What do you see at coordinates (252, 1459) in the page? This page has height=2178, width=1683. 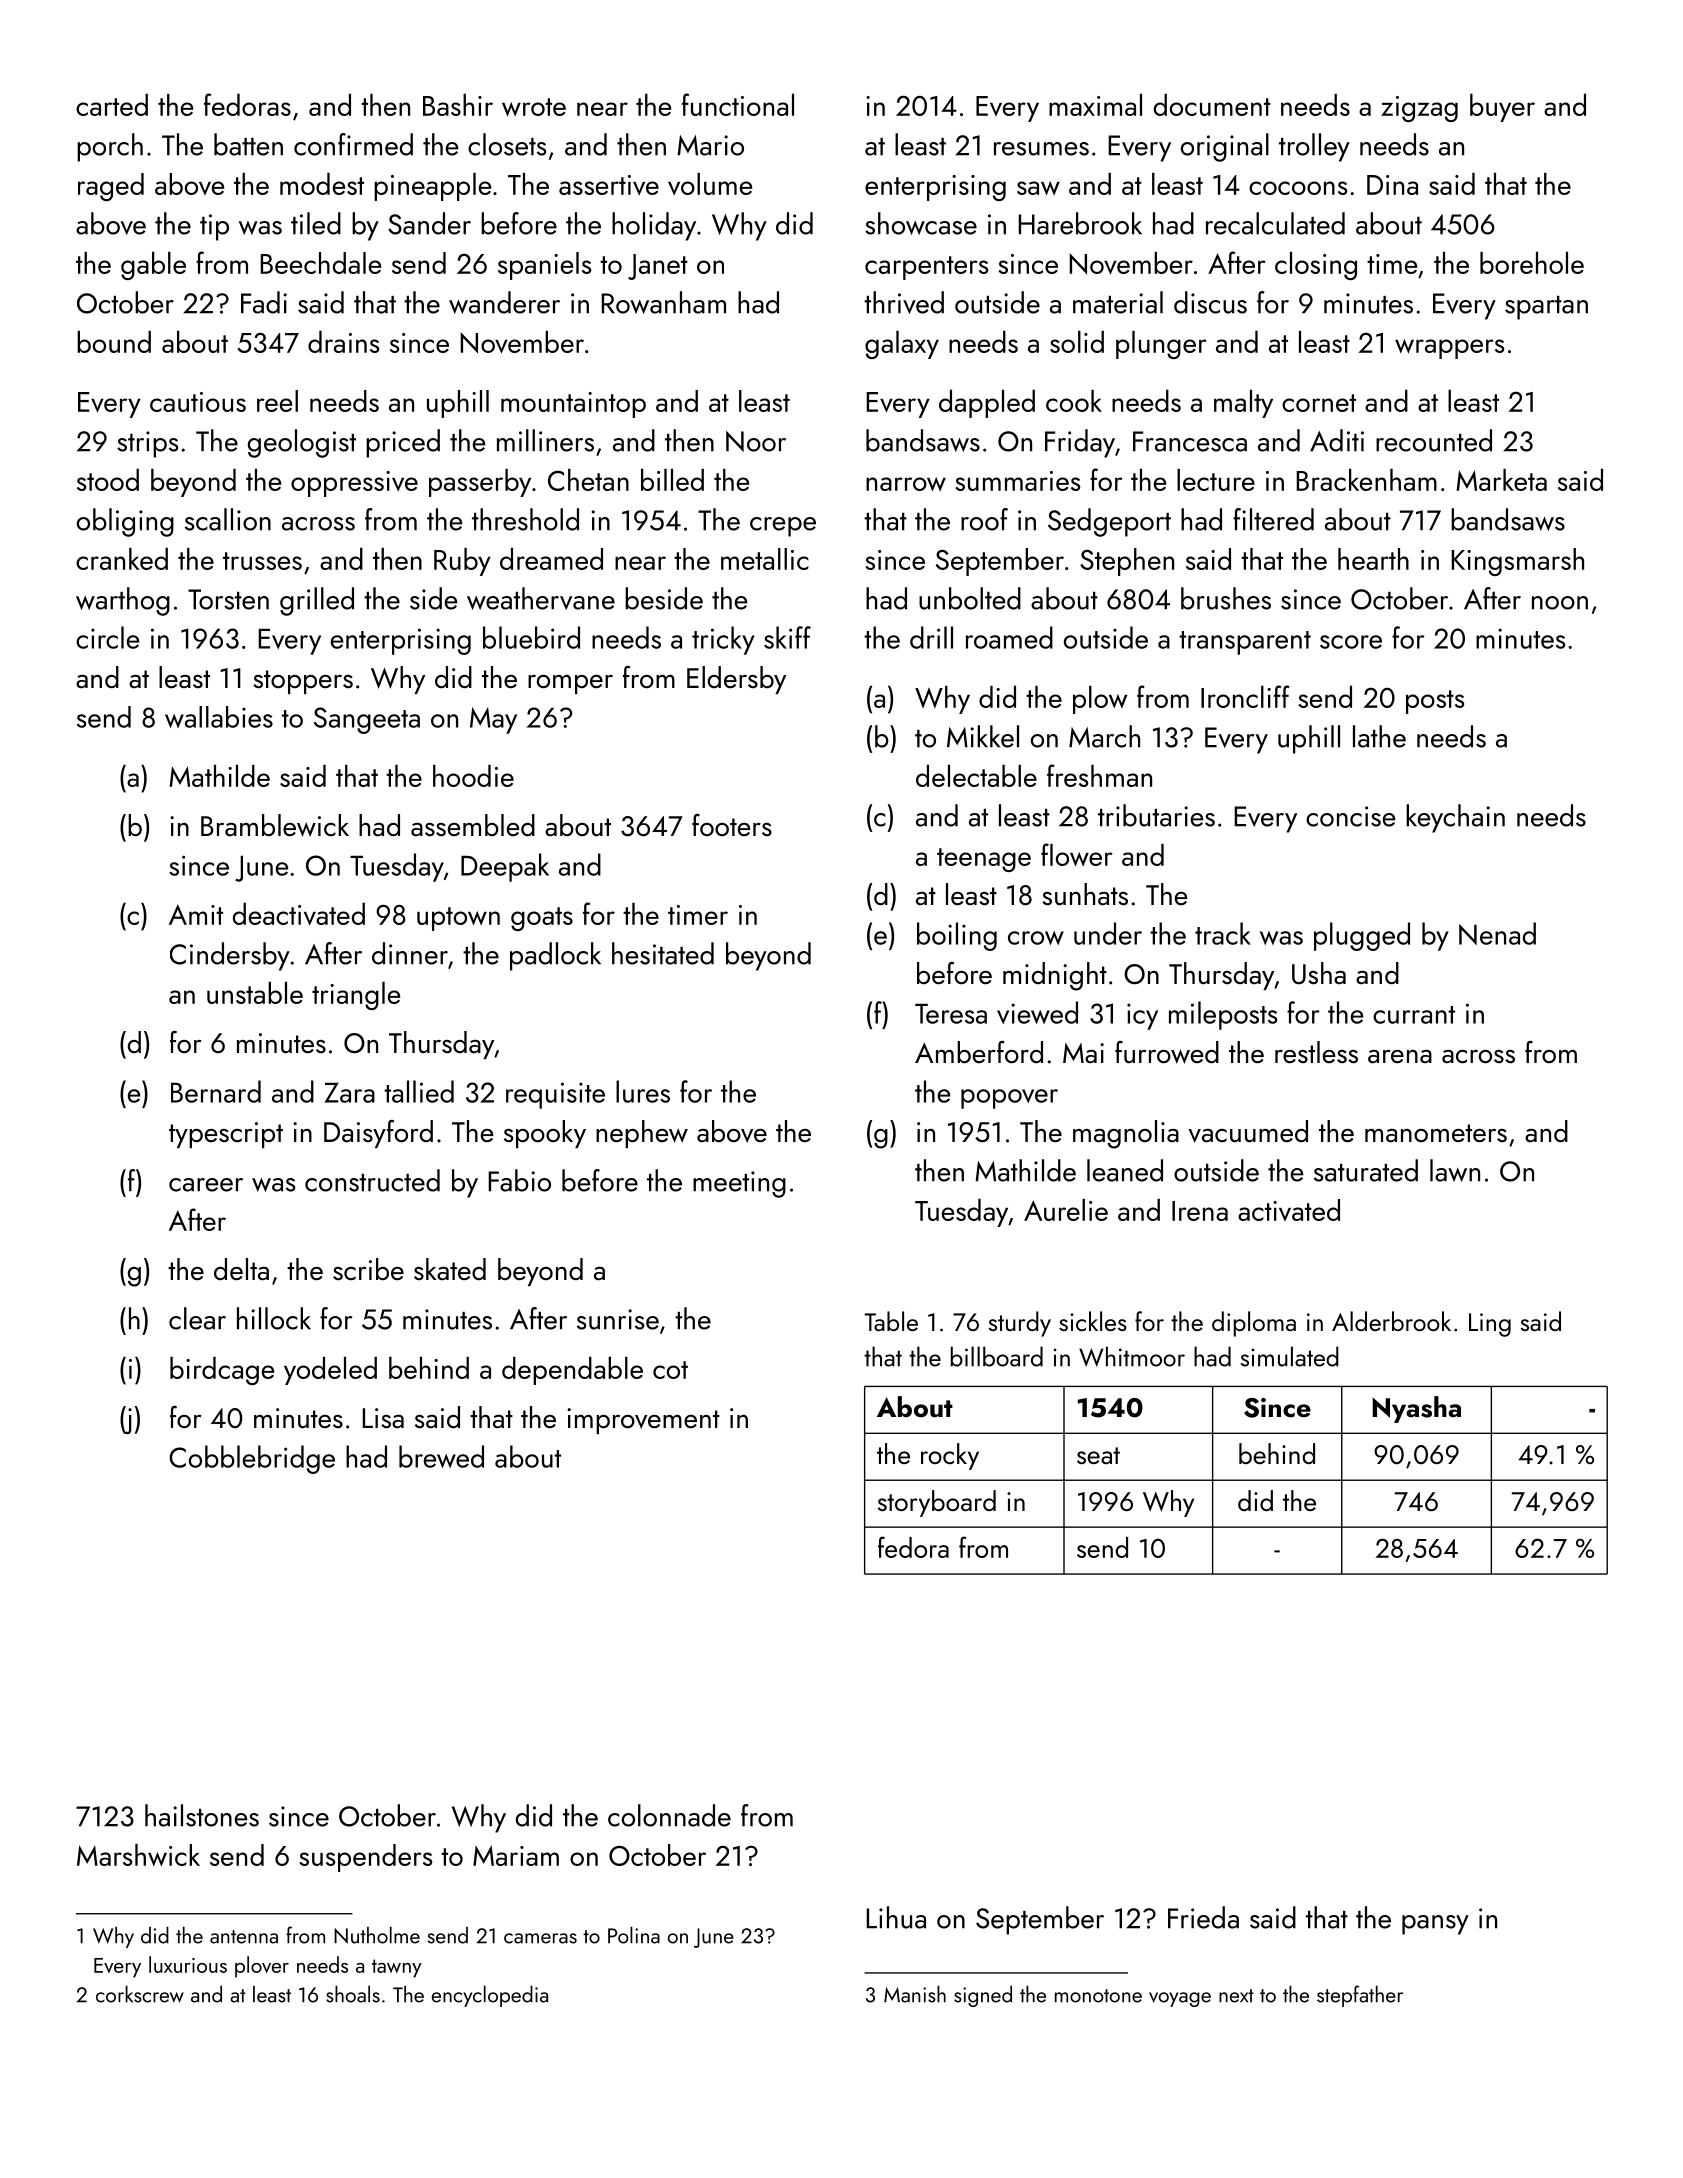 I see `Cobblebridge` at bounding box center [252, 1459].
